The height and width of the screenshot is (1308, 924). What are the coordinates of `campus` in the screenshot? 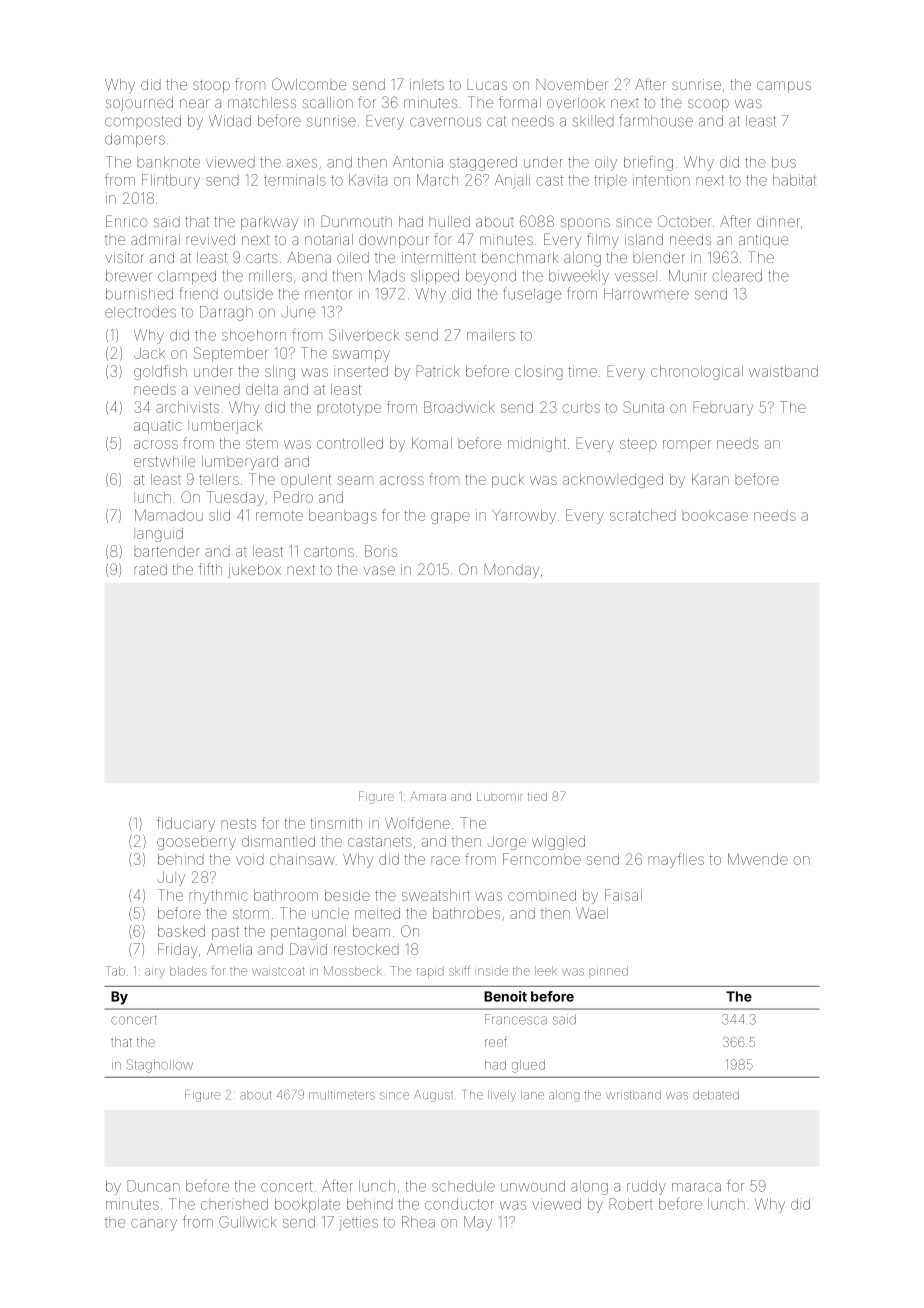 It's located at (784, 87).
